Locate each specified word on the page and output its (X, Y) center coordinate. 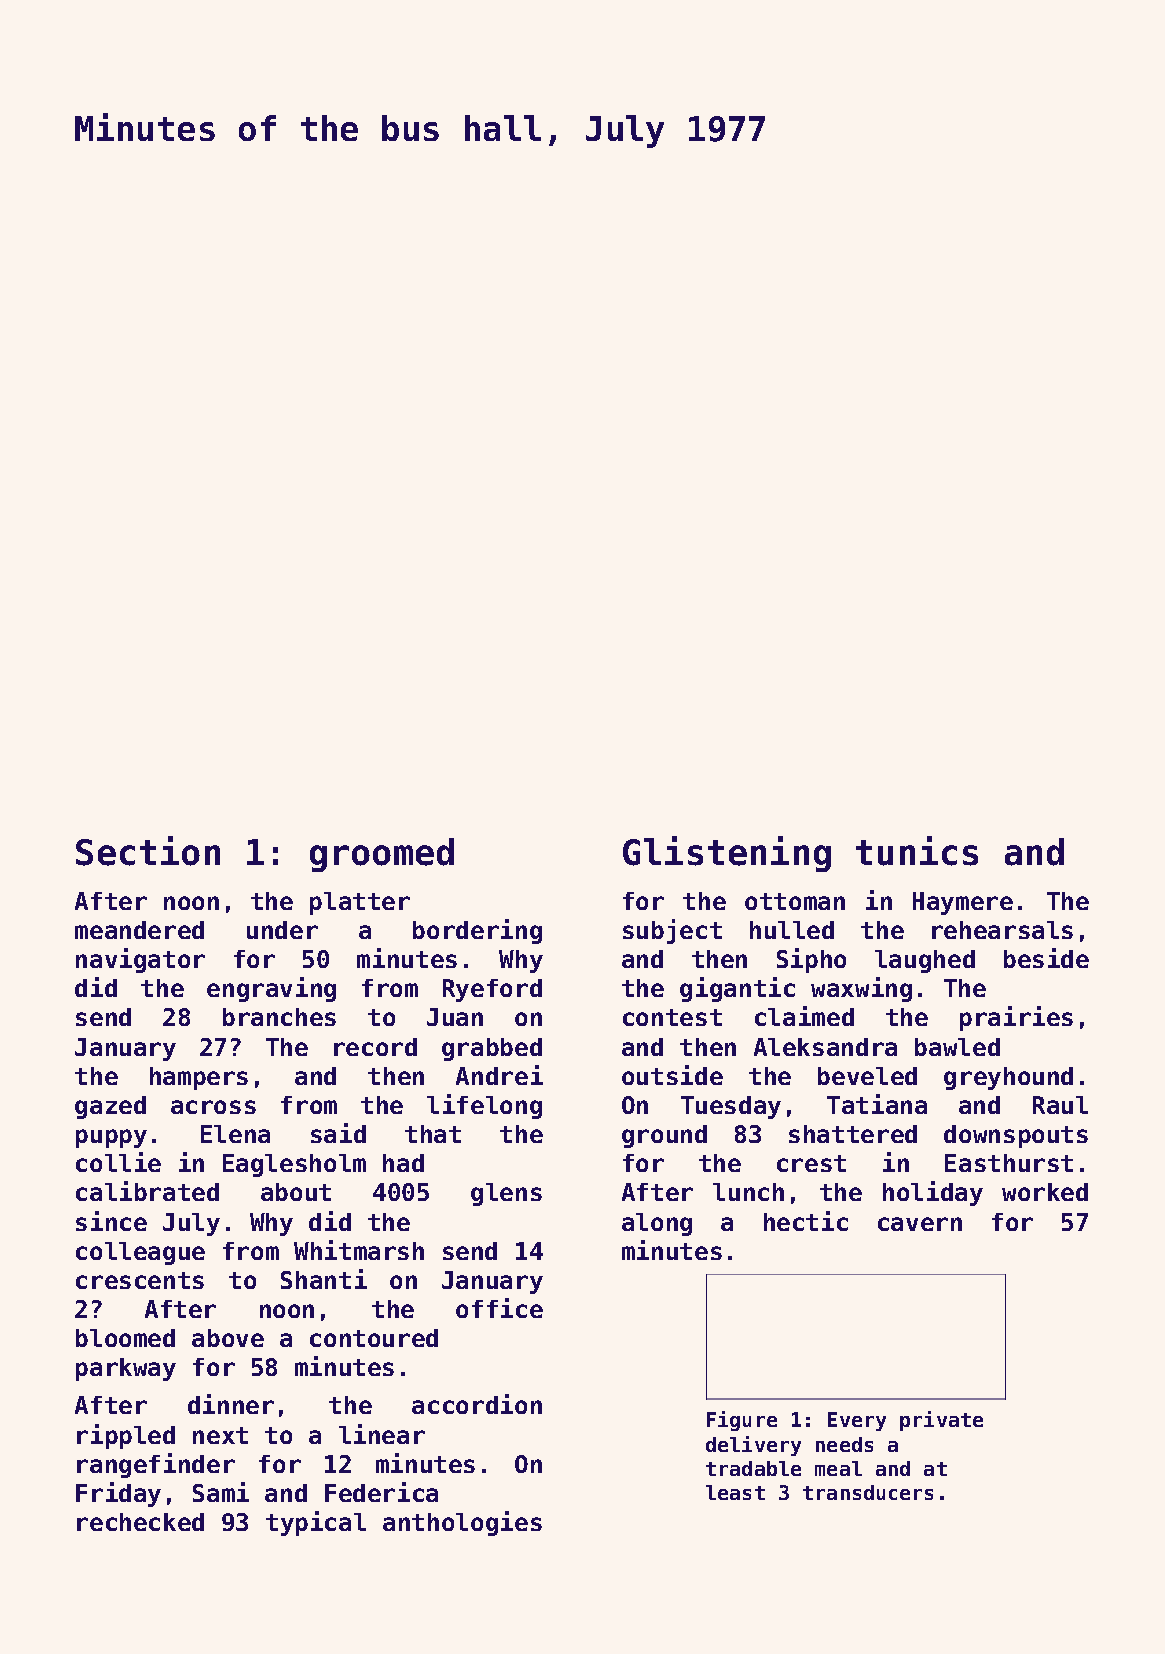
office (499, 1308)
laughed (925, 961)
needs (844, 1444)
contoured (374, 1338)
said (338, 1133)
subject (672, 931)
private (941, 1421)
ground (664, 1136)
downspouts (1016, 1136)
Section (148, 851)
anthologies (462, 1523)
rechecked (140, 1522)
